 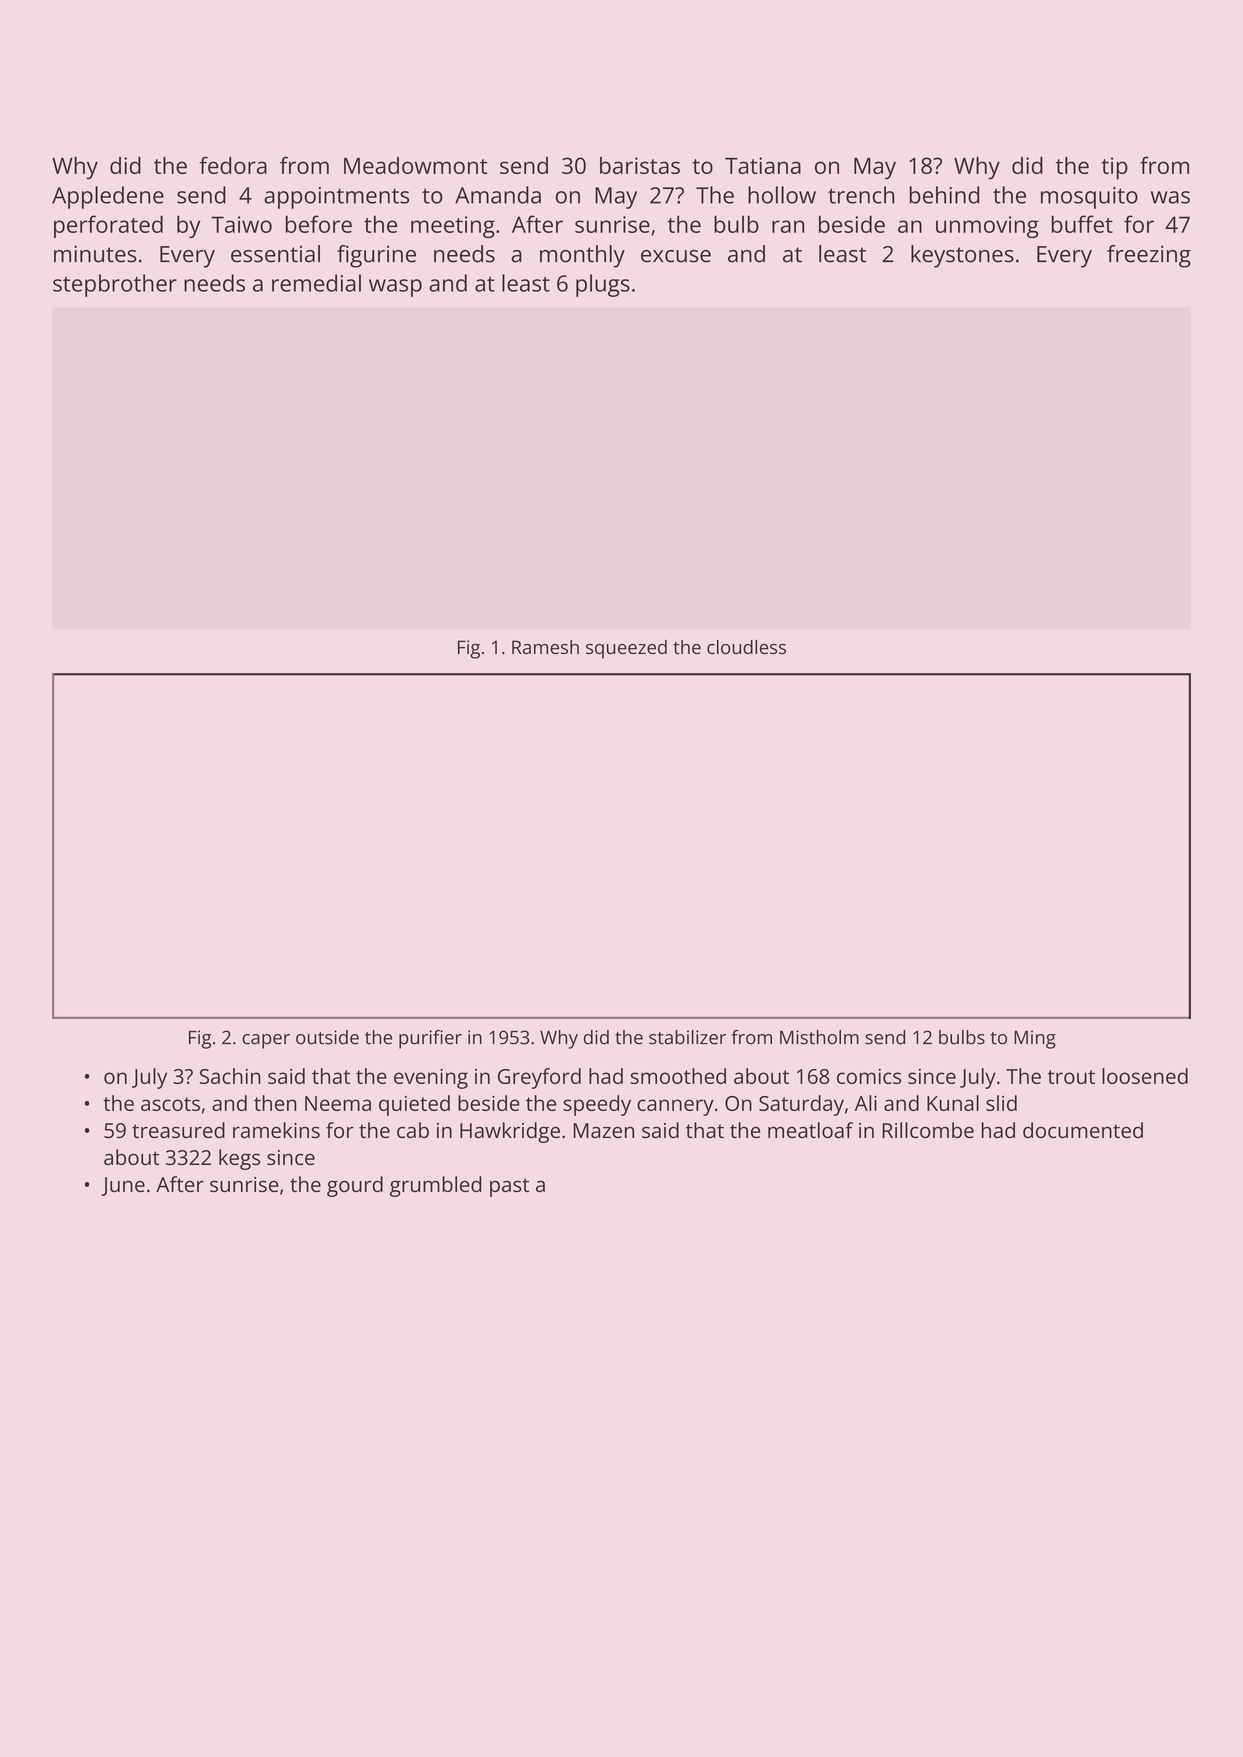 I want to click on squeezed, so click(x=626, y=649).
